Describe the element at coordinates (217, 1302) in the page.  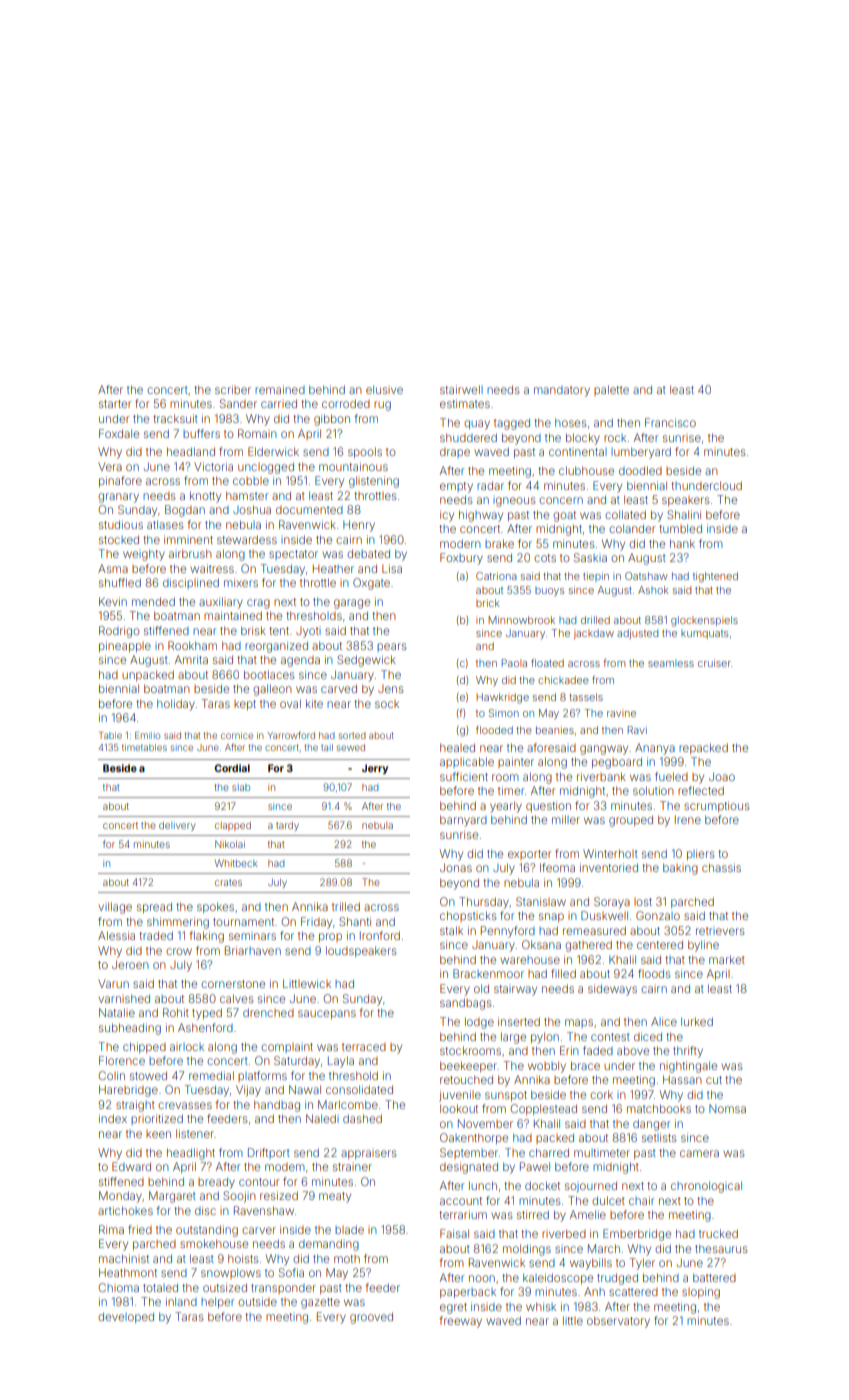
I see `helper` at that location.
